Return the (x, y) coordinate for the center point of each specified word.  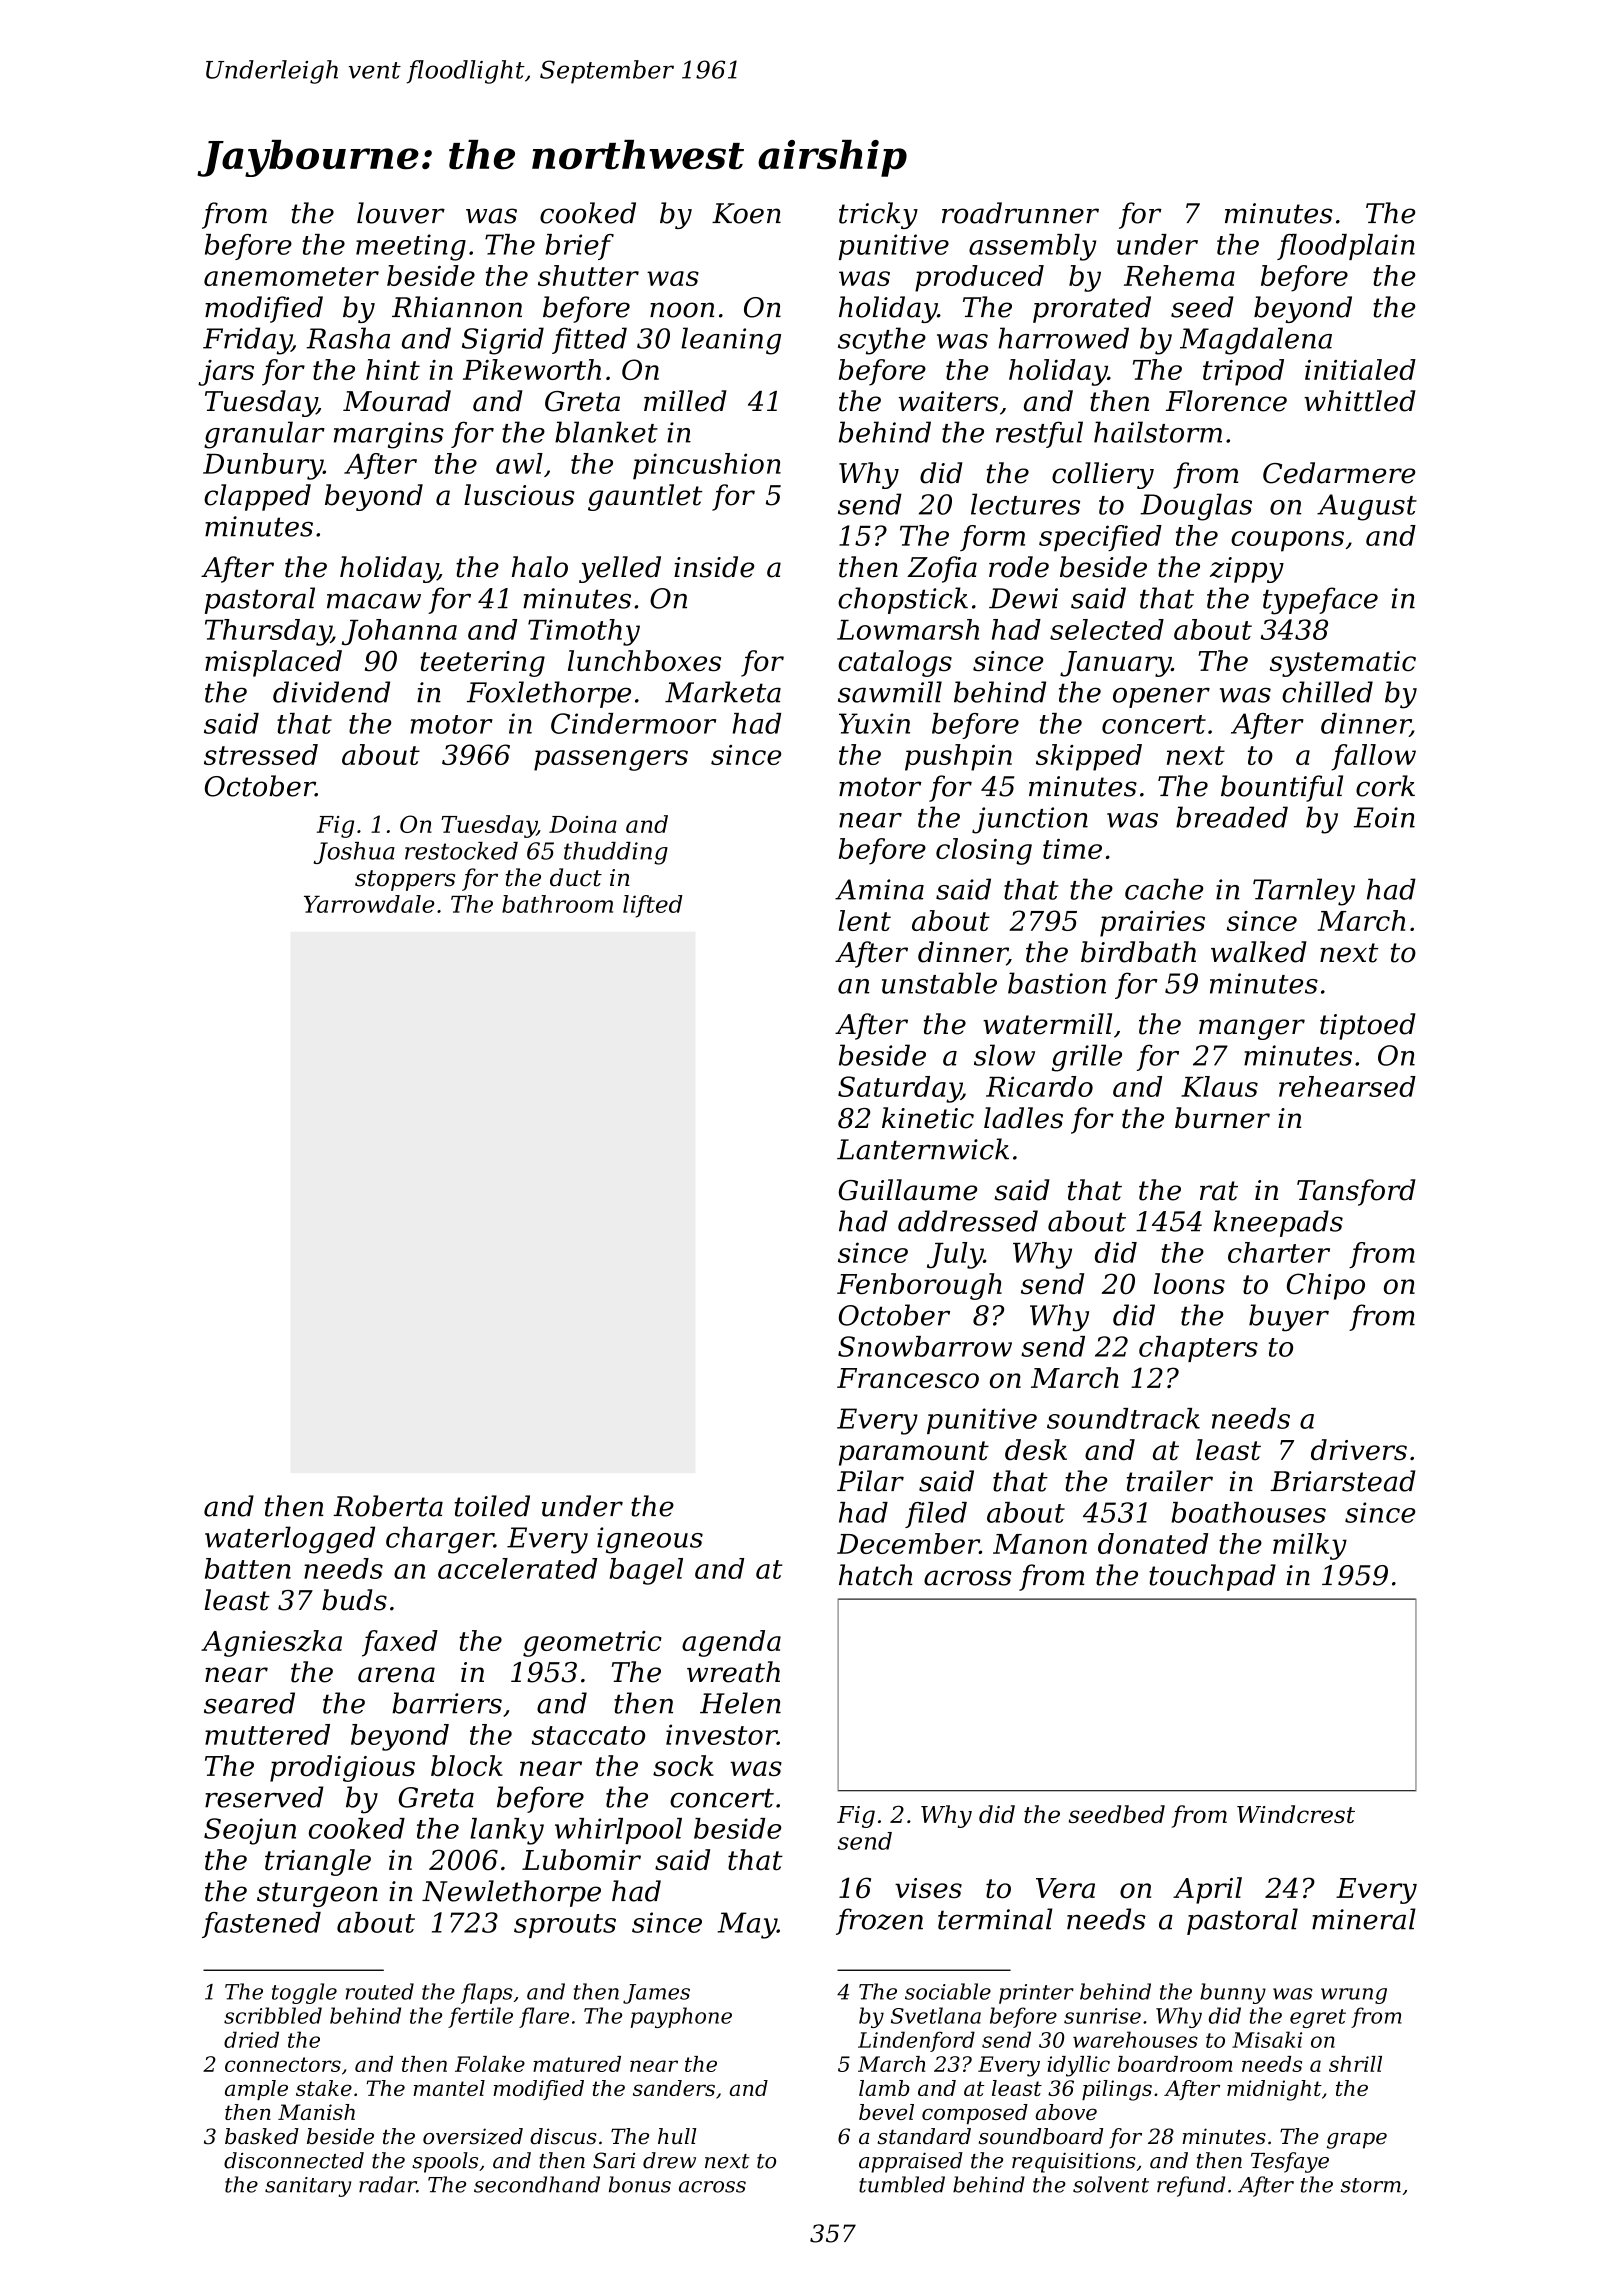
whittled (1360, 401)
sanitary (308, 2187)
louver (401, 213)
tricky (878, 215)
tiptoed (1368, 1026)
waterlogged (290, 1540)
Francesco (908, 1378)
